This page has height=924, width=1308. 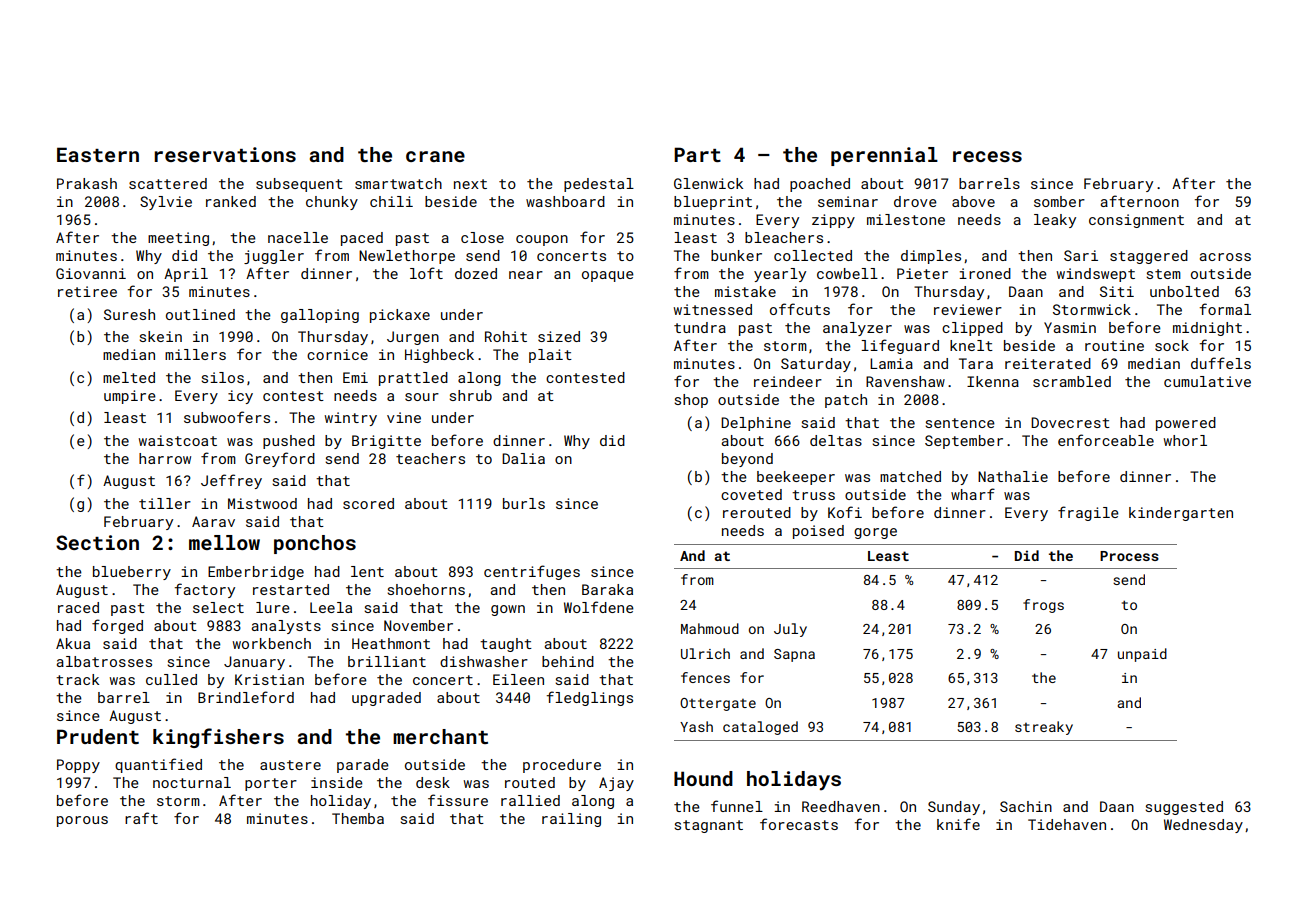 I want to click on pushed, so click(x=289, y=442).
